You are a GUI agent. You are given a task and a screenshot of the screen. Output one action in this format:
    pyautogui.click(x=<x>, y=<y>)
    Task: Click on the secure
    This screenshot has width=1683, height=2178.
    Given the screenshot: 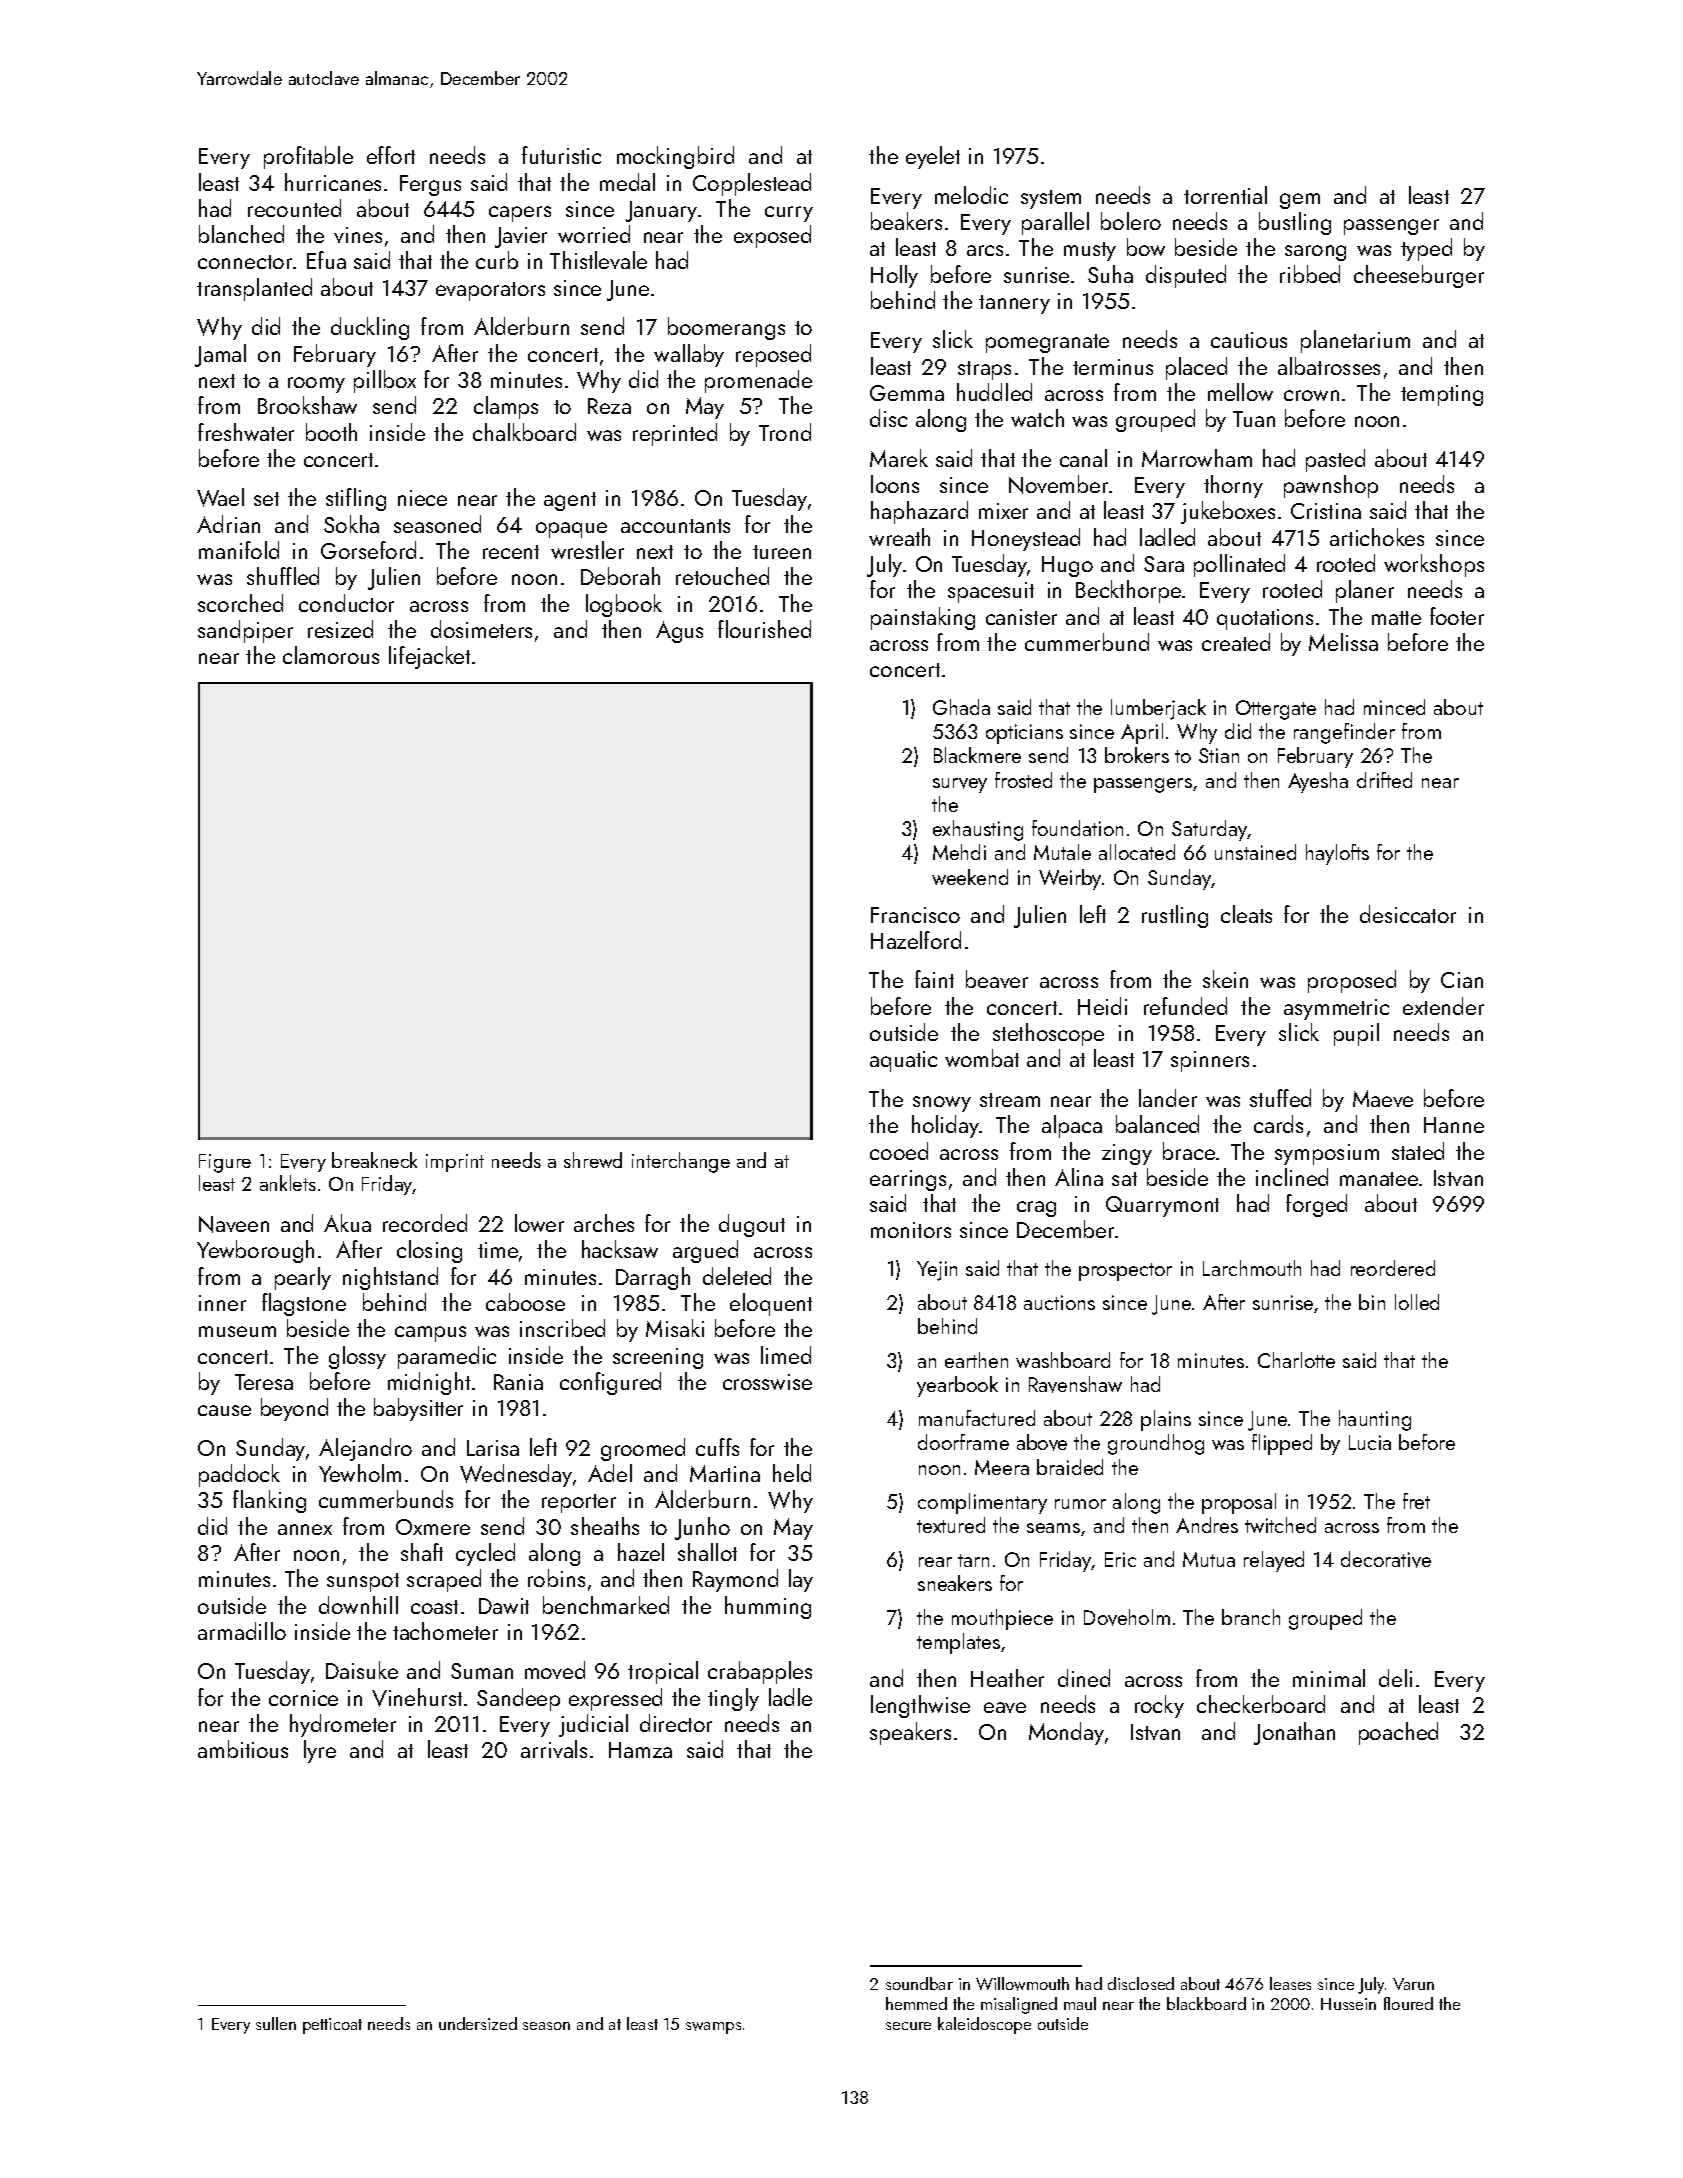 What is the action you would take?
    pyautogui.click(x=908, y=2026)
